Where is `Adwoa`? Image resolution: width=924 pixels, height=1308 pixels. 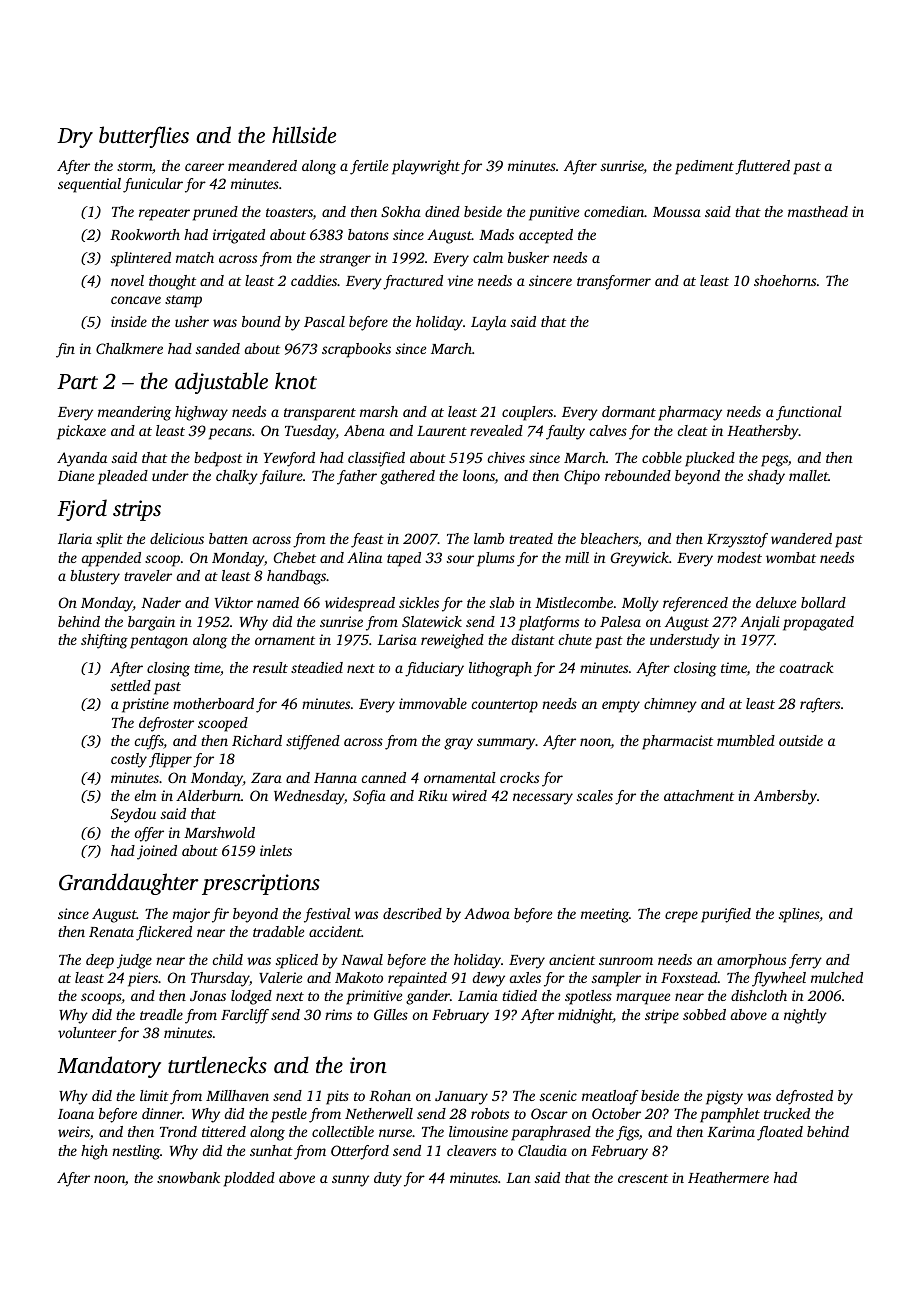
Adwoa is located at coordinates (487, 913).
